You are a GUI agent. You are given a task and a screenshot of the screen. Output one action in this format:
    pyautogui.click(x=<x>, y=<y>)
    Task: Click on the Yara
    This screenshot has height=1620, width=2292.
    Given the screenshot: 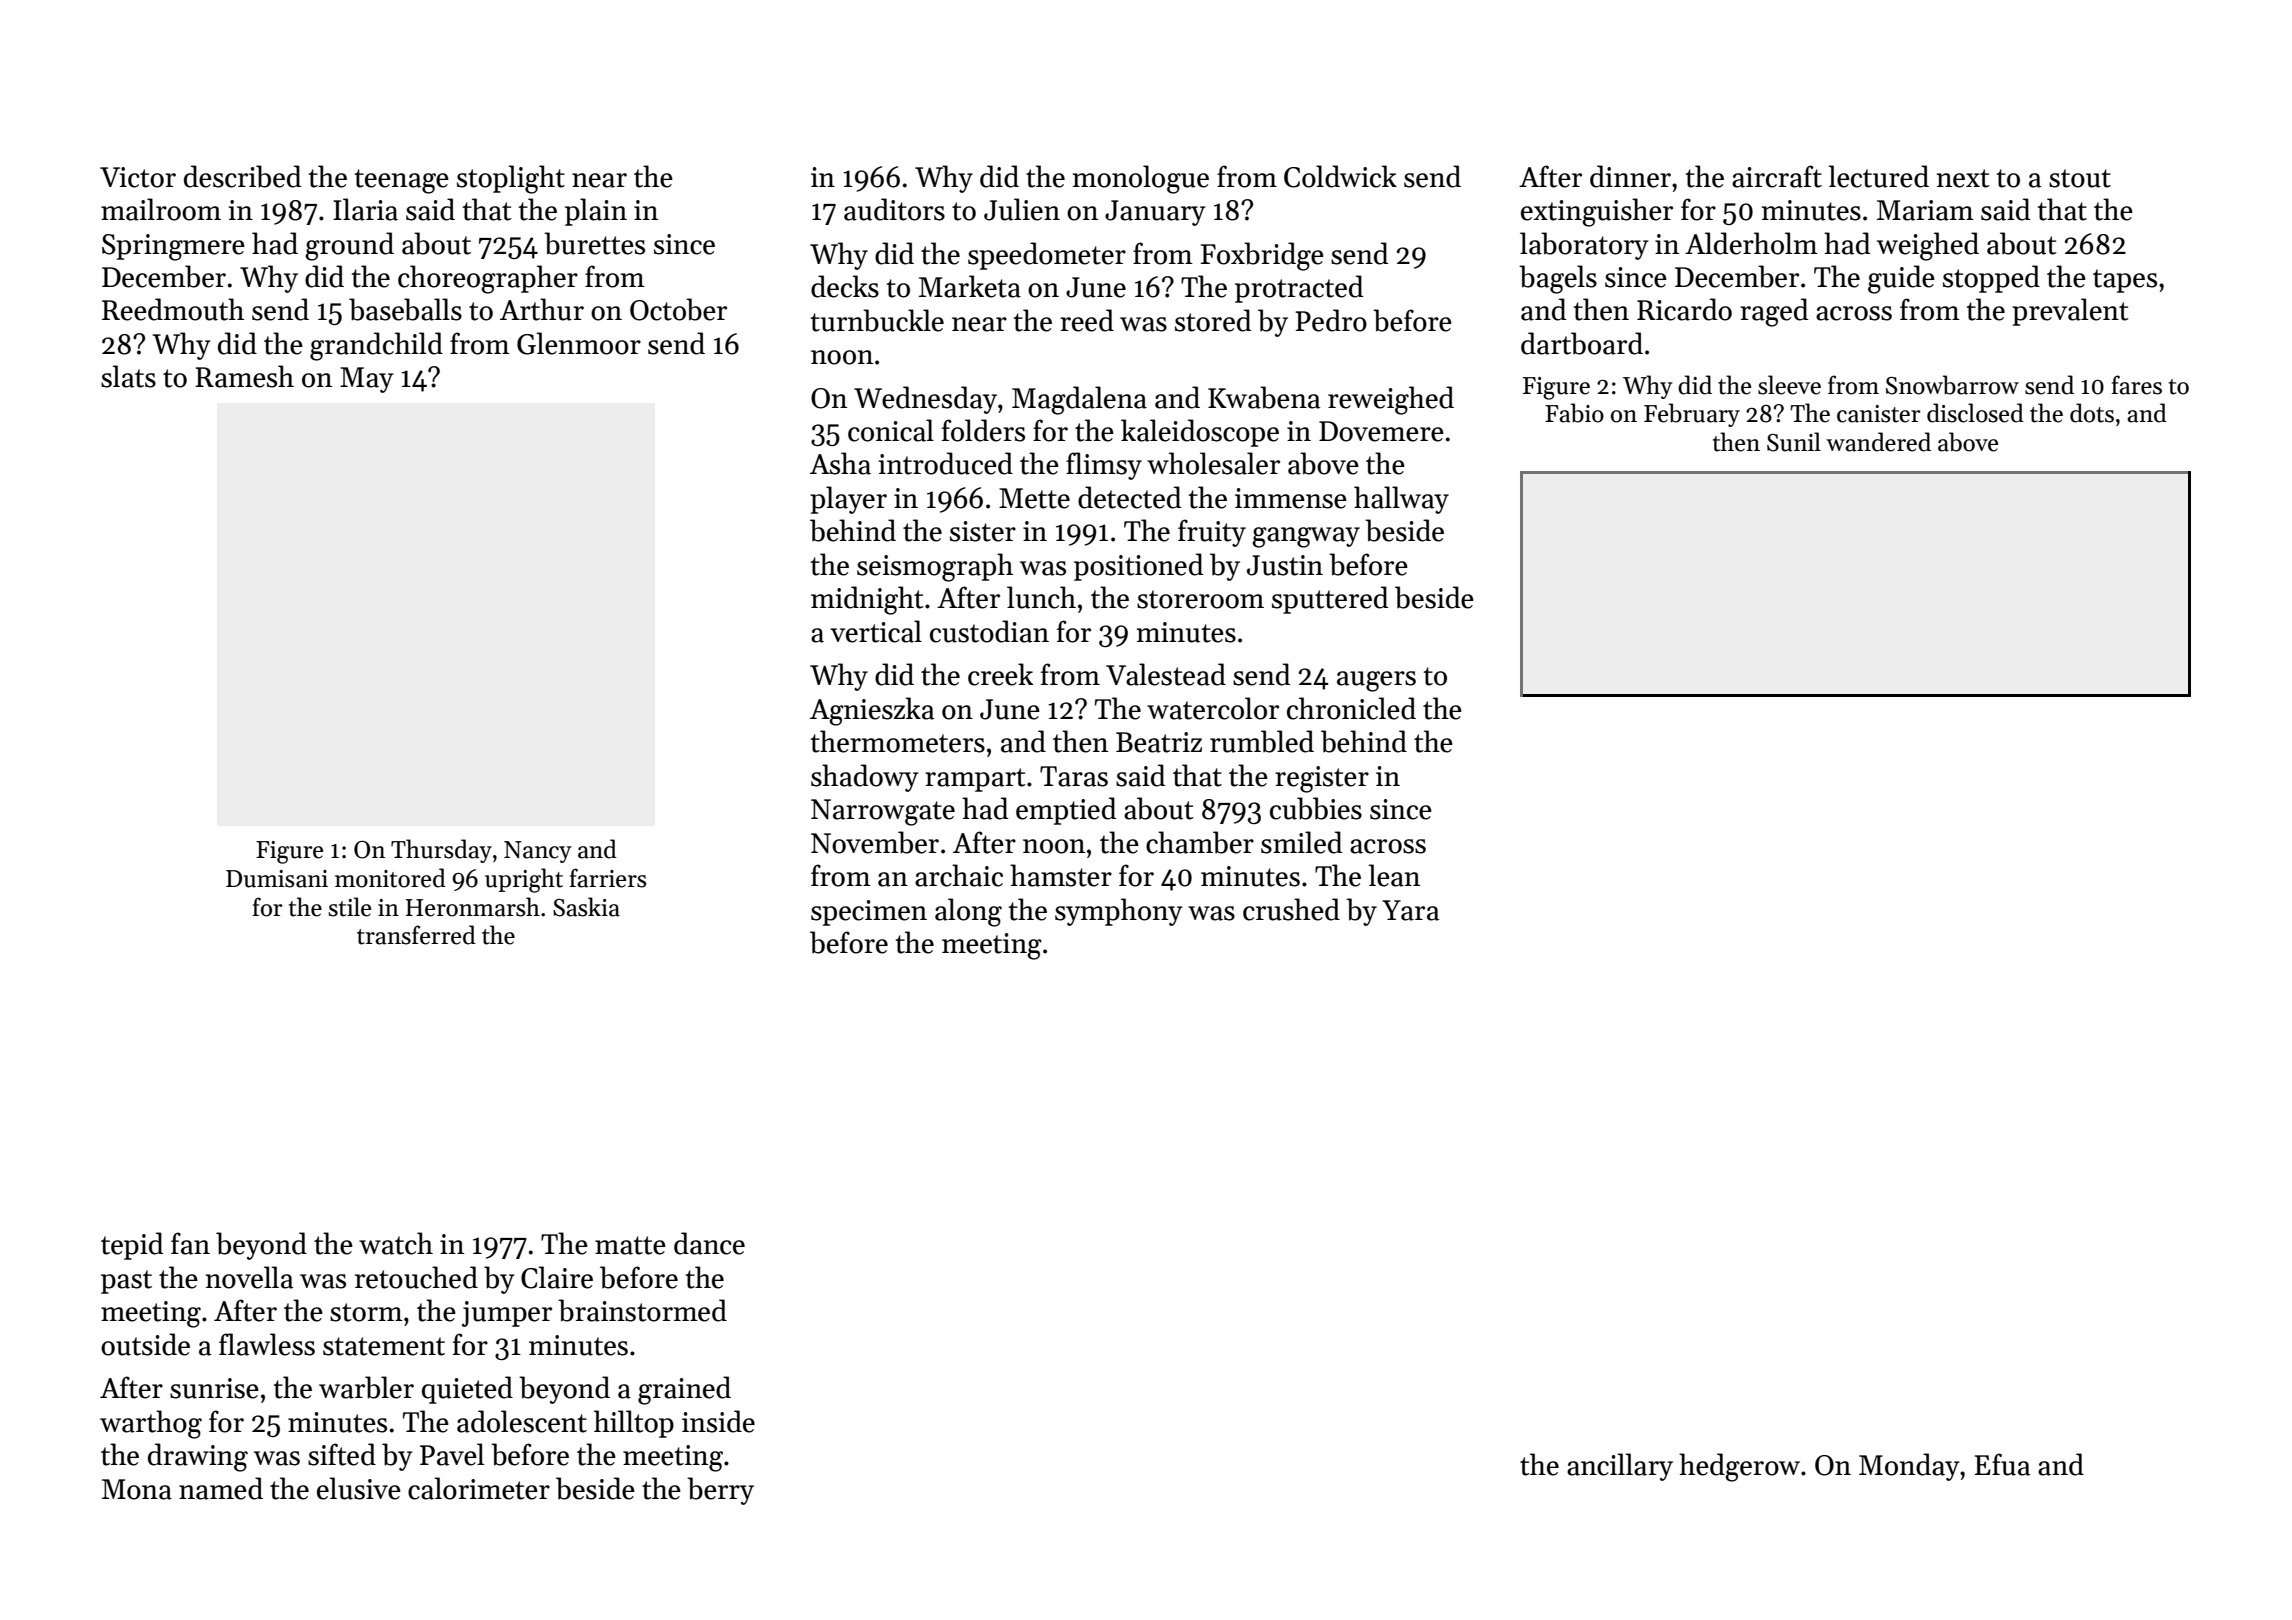 What is the action you would take?
    pyautogui.click(x=1410, y=910)
